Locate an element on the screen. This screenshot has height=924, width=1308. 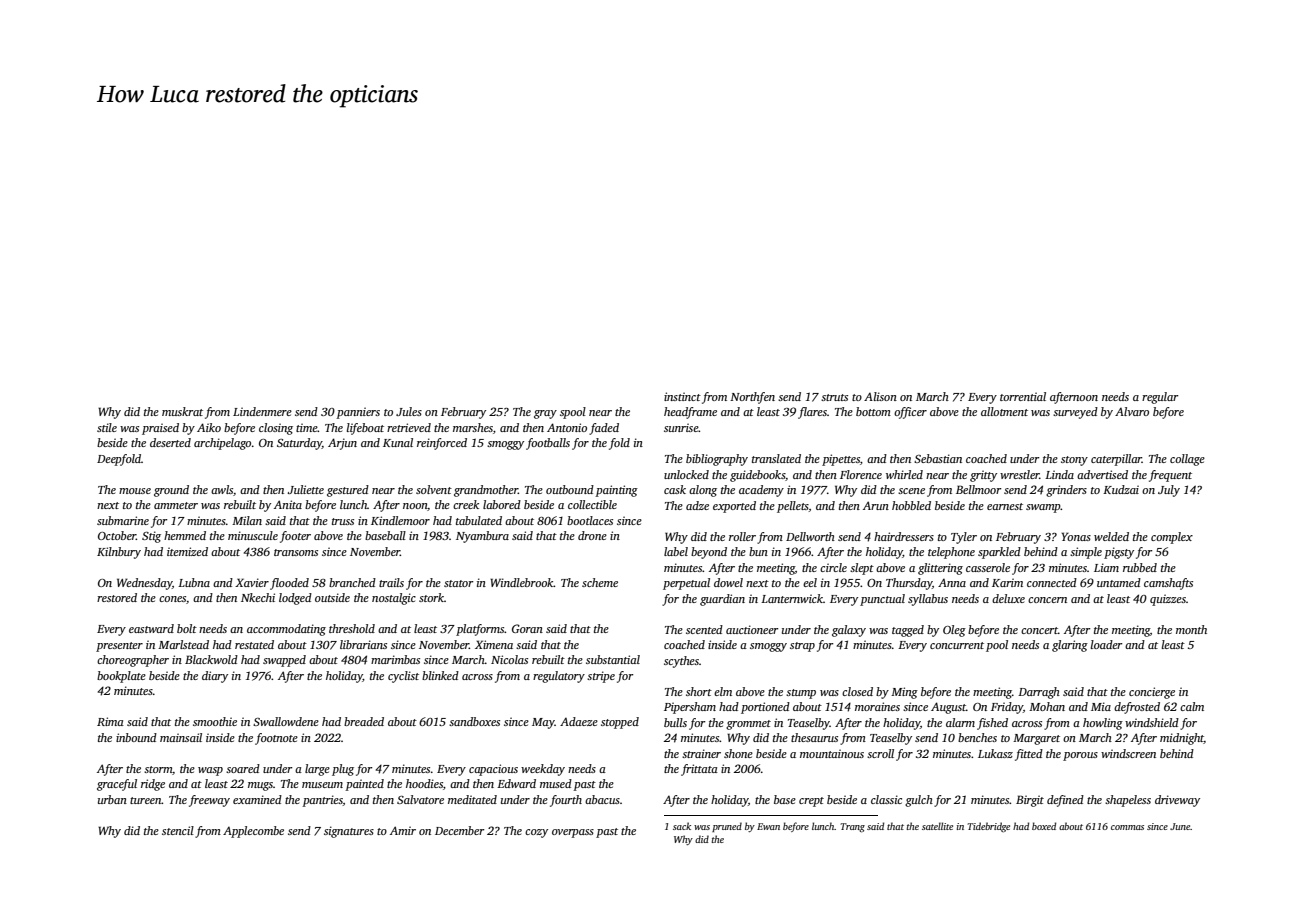
Ewan is located at coordinates (768, 826).
